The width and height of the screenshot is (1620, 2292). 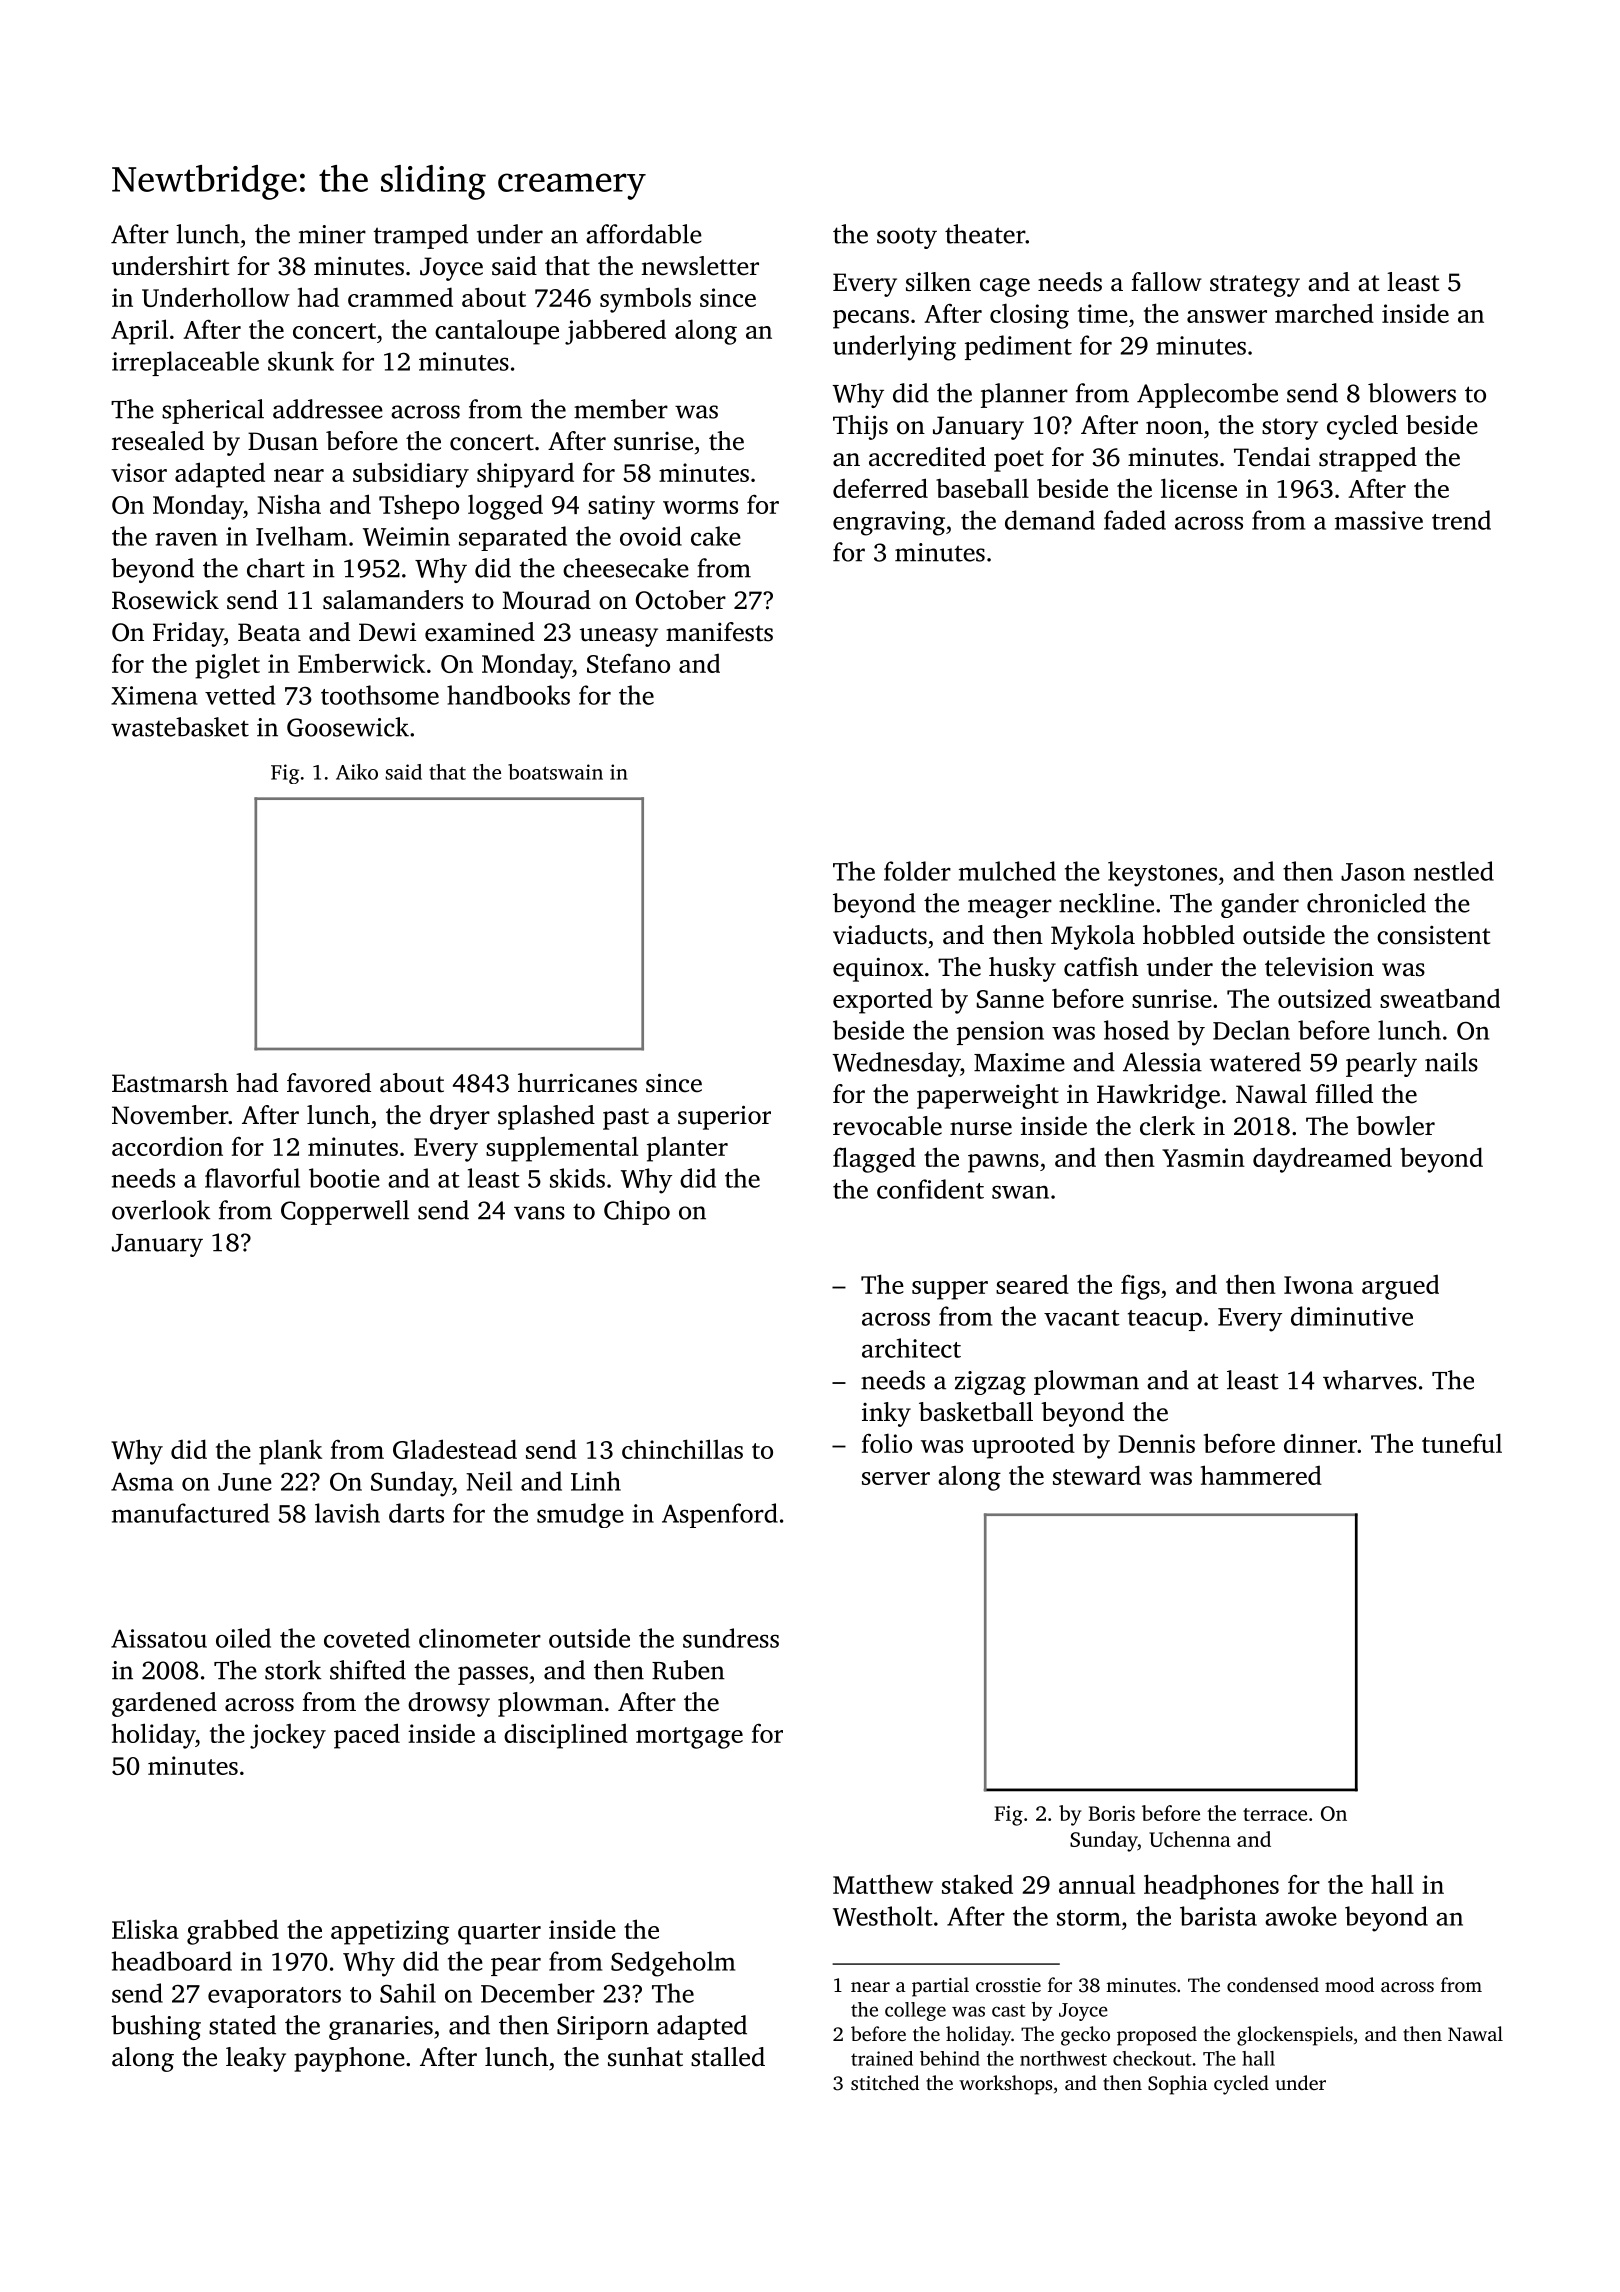 I want to click on chart, so click(x=276, y=568).
